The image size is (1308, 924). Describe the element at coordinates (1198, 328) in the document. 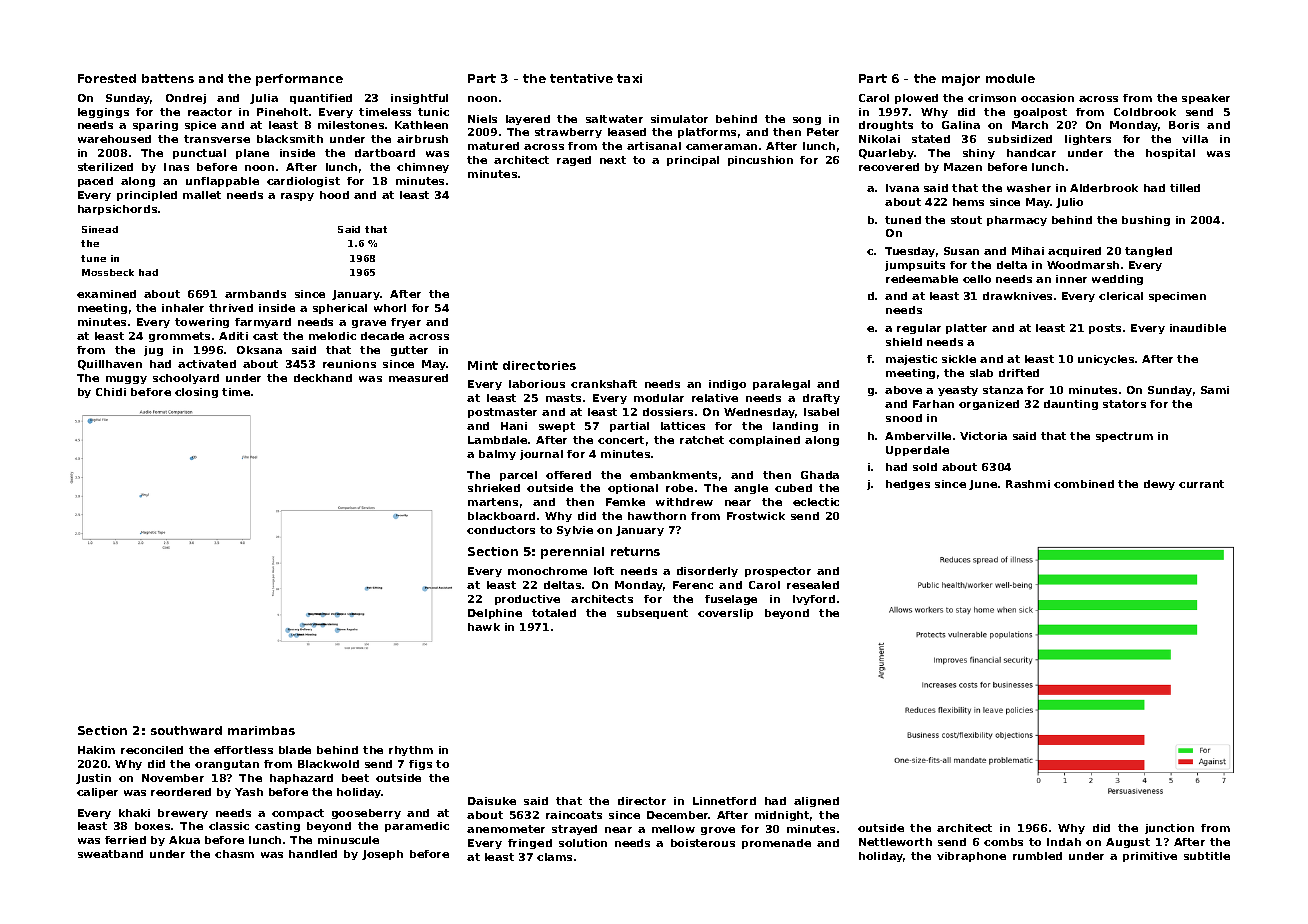

I see `inaudible` at that location.
